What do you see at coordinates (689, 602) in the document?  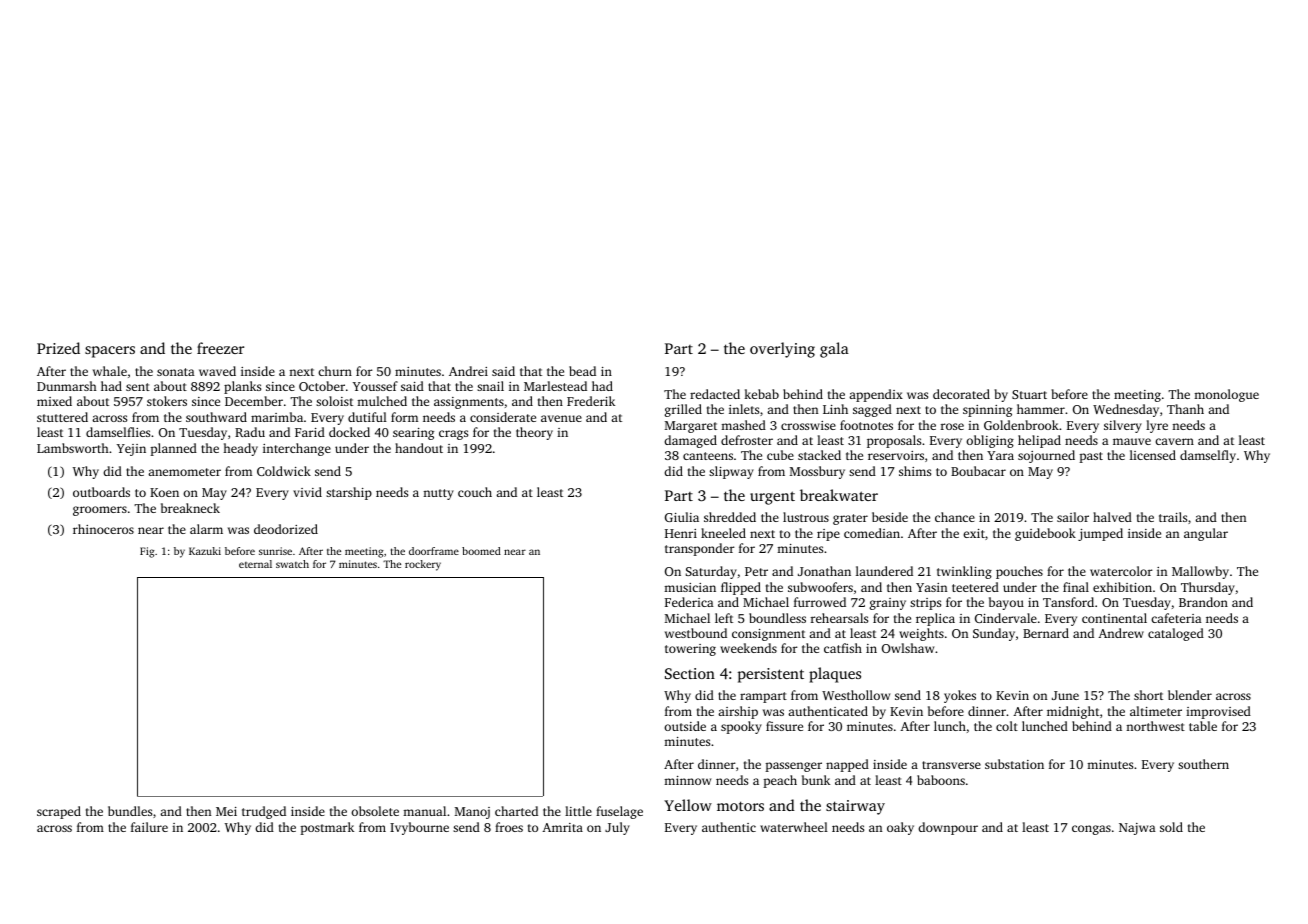 I see `Federica` at bounding box center [689, 602].
